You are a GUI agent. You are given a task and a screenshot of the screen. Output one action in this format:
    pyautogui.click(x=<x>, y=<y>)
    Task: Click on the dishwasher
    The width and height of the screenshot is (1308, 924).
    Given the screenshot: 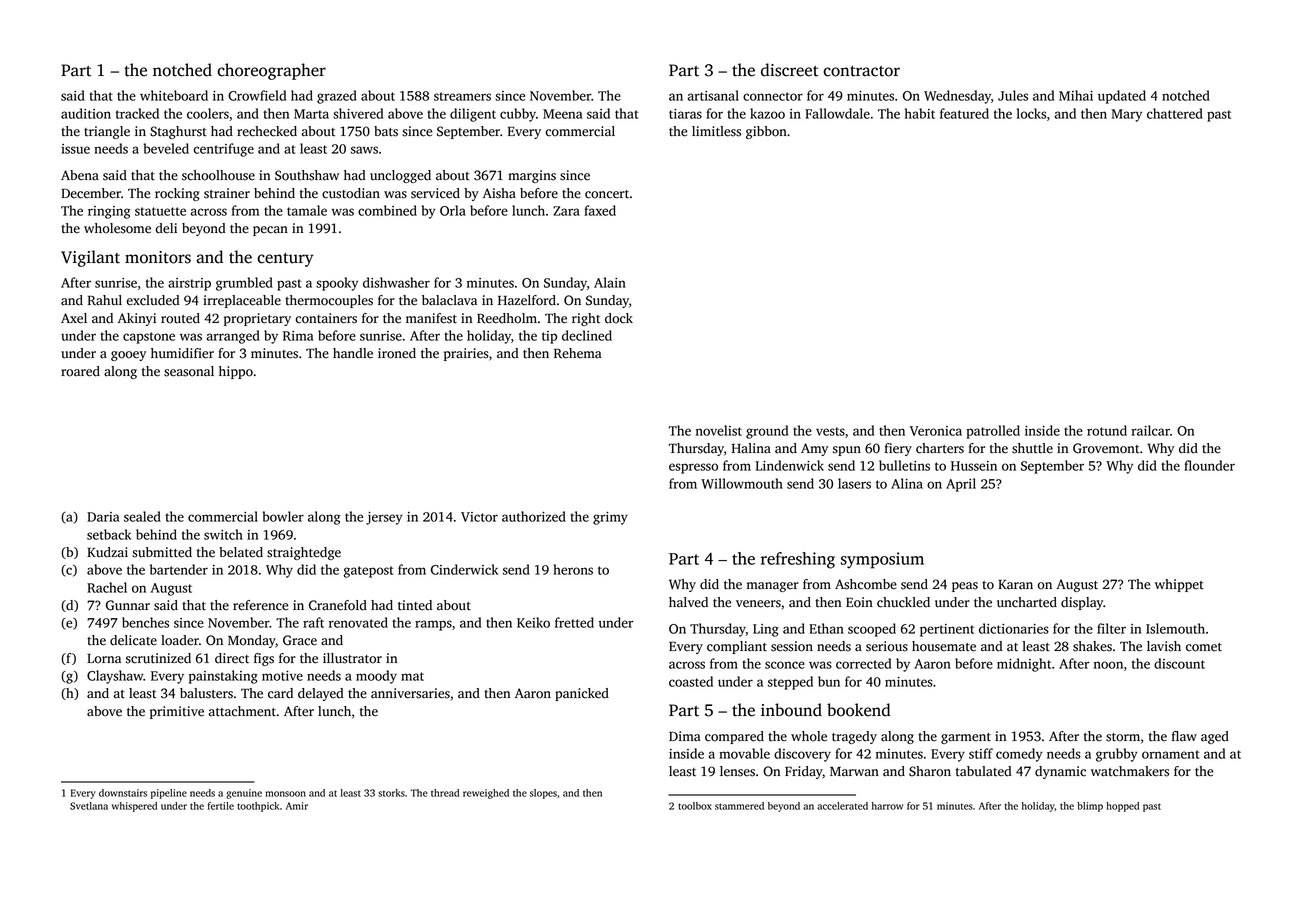 What is the action you would take?
    pyautogui.click(x=396, y=282)
